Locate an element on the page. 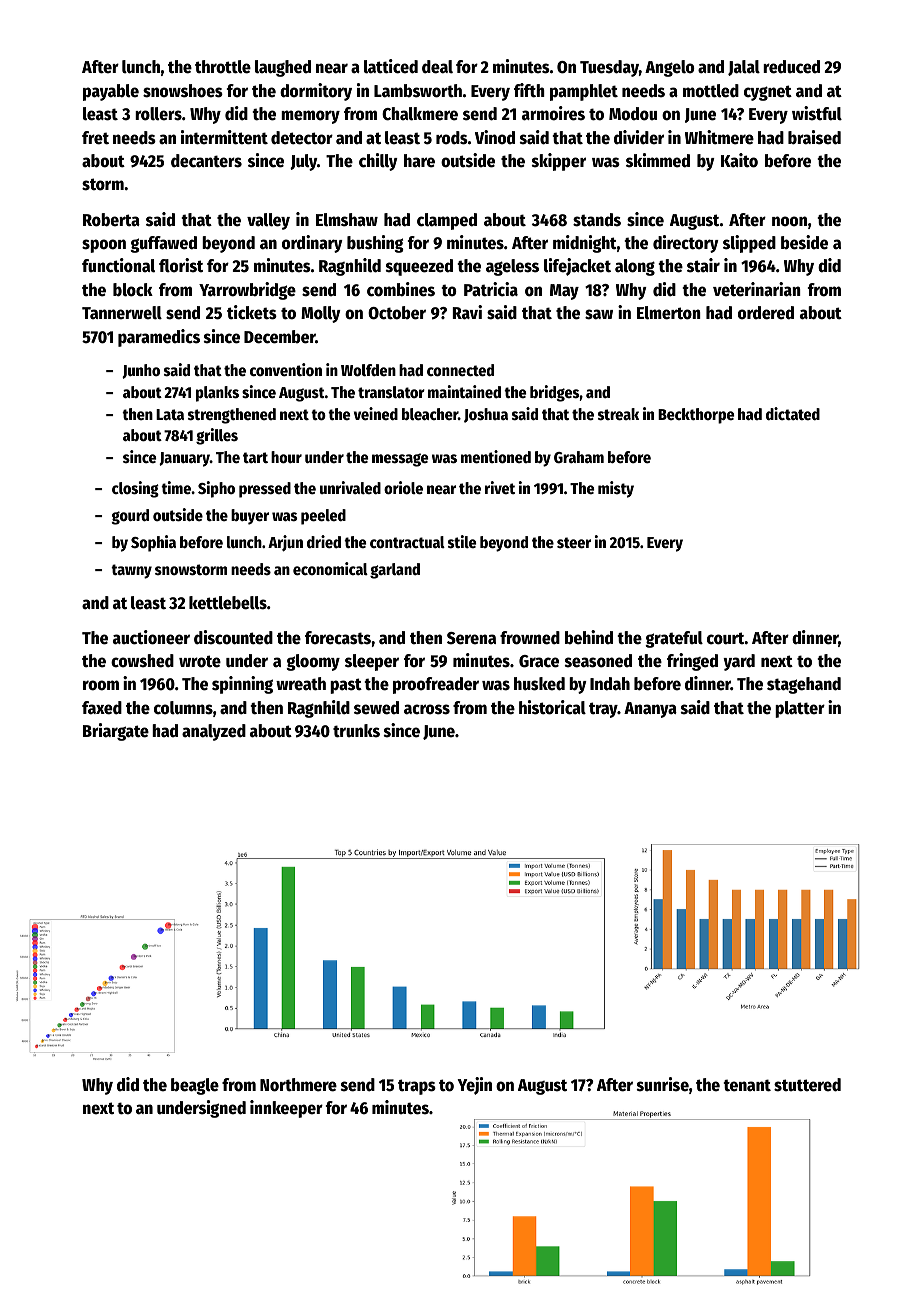 Image resolution: width=924 pixels, height=1308 pixels. rivet is located at coordinates (500, 488).
